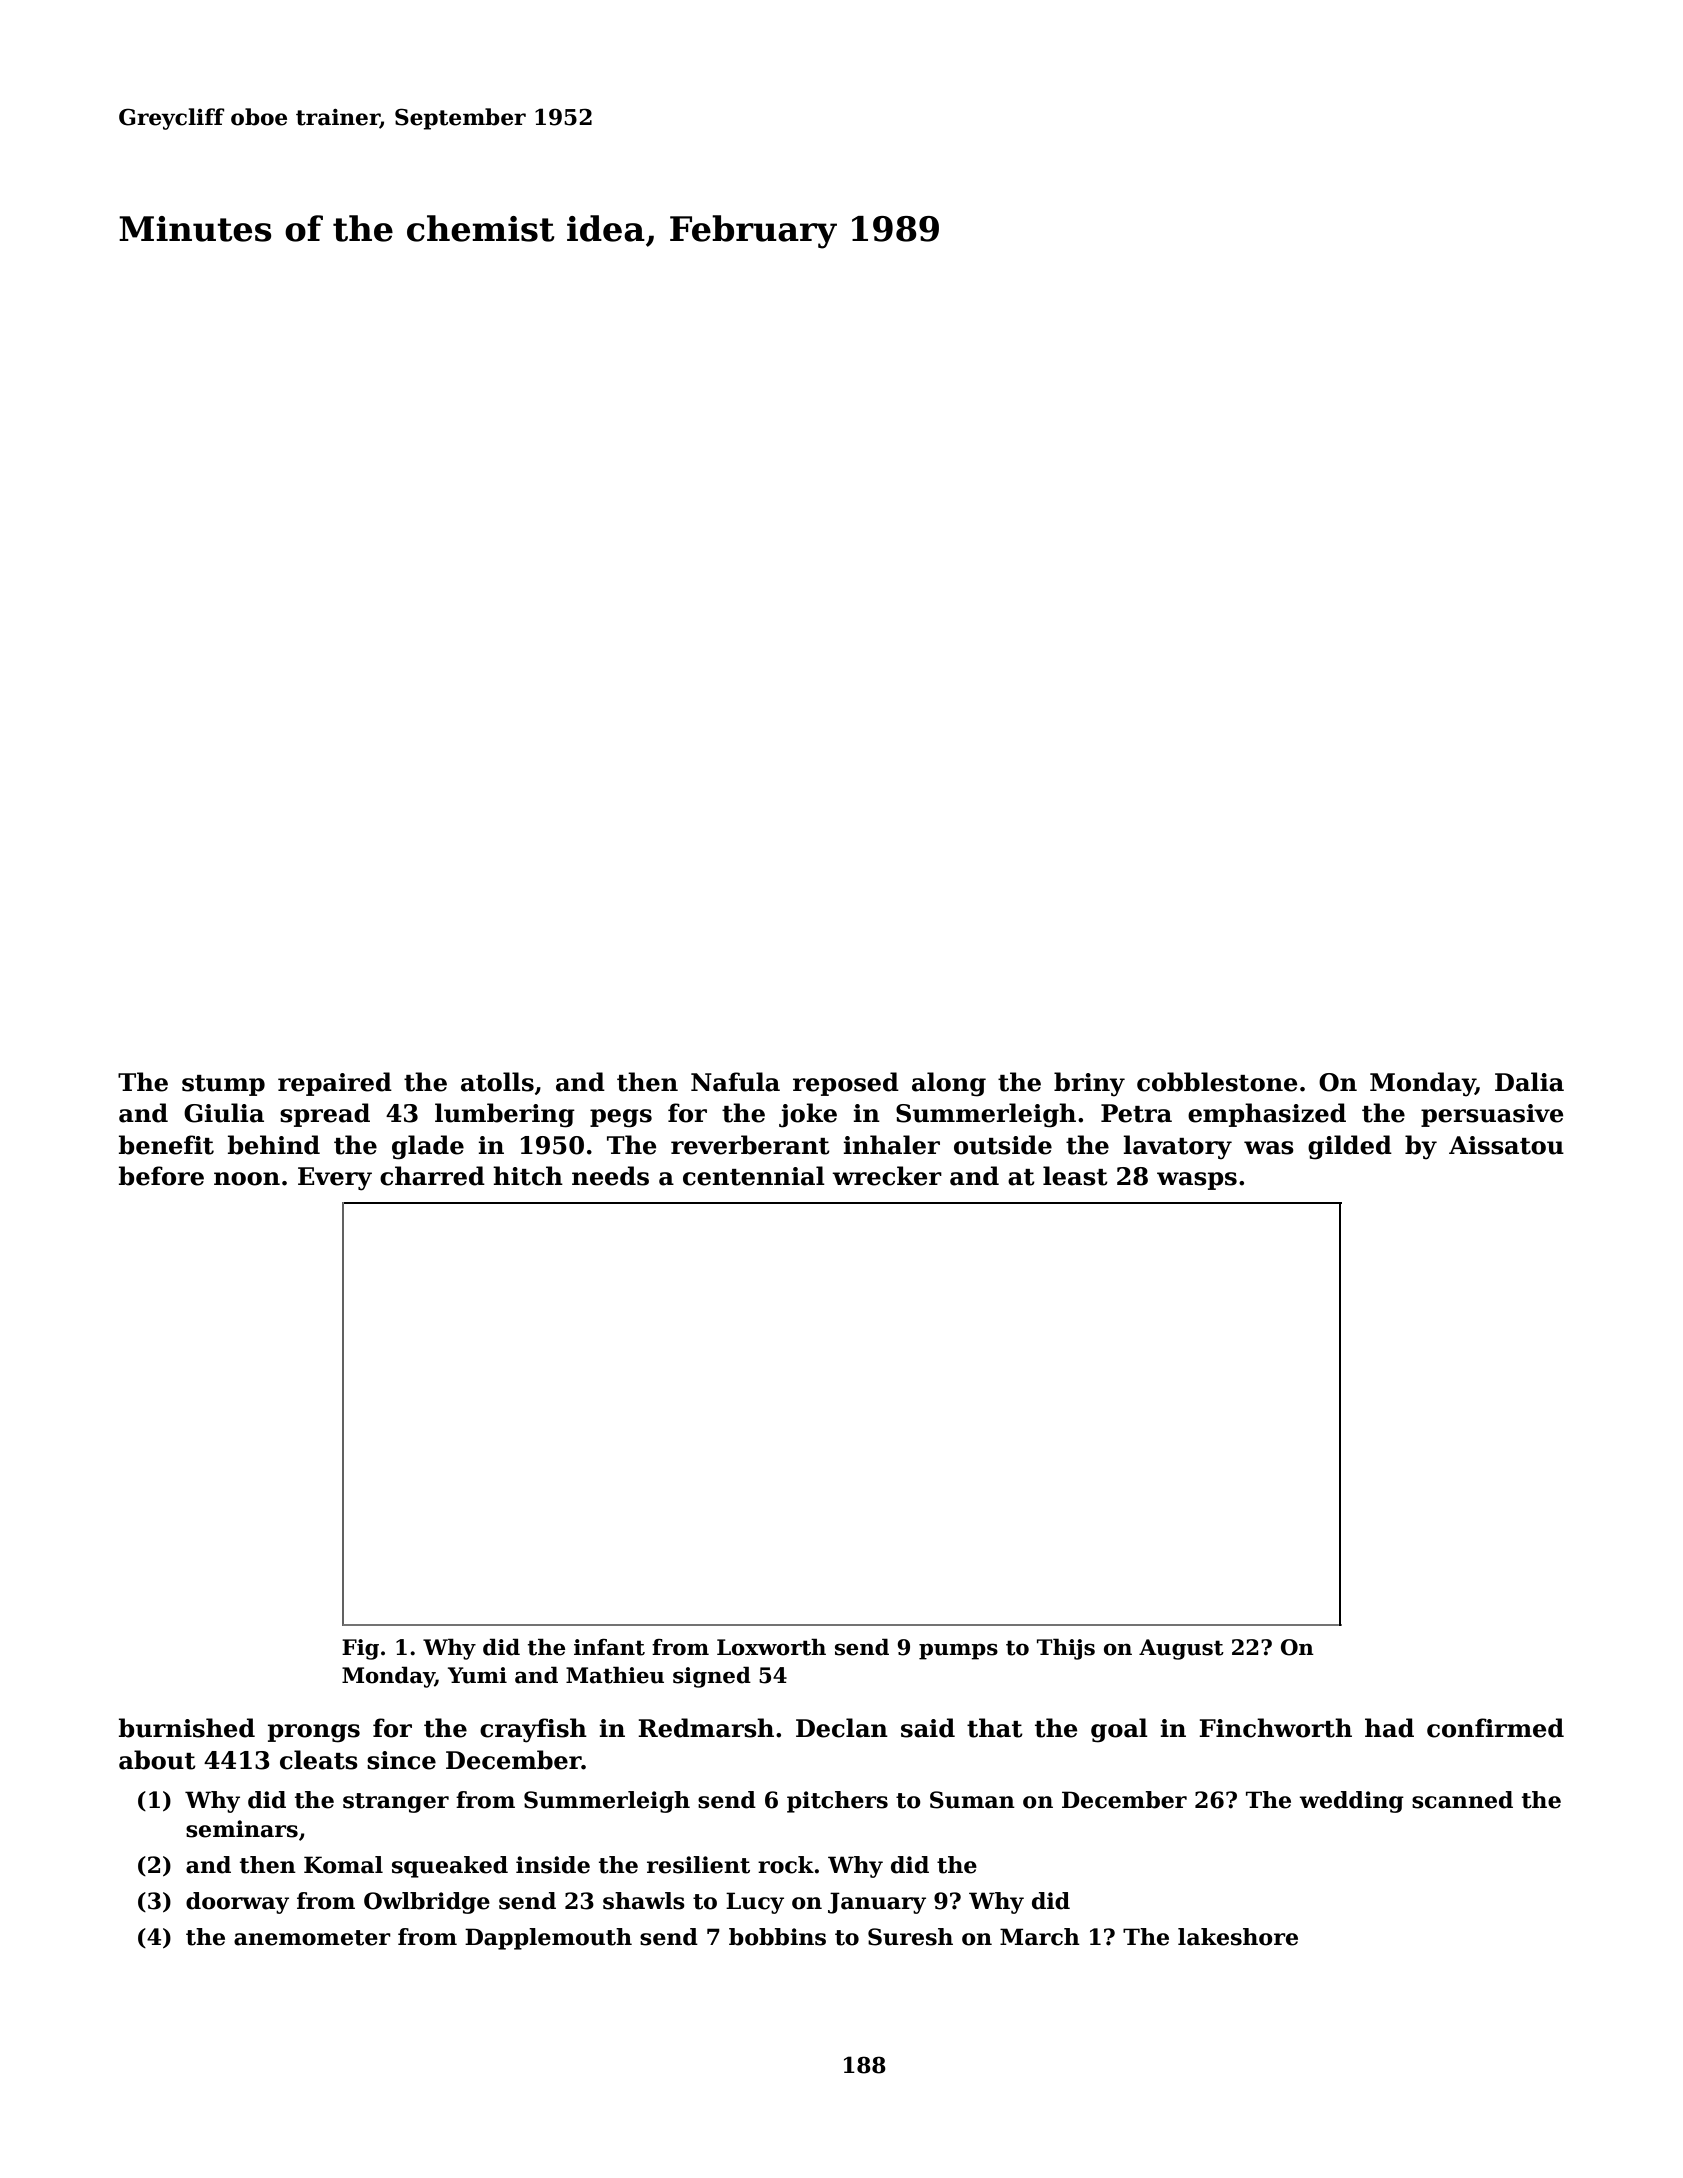 This document has height=2178, width=1683. I want to click on Fig, so click(360, 1649).
